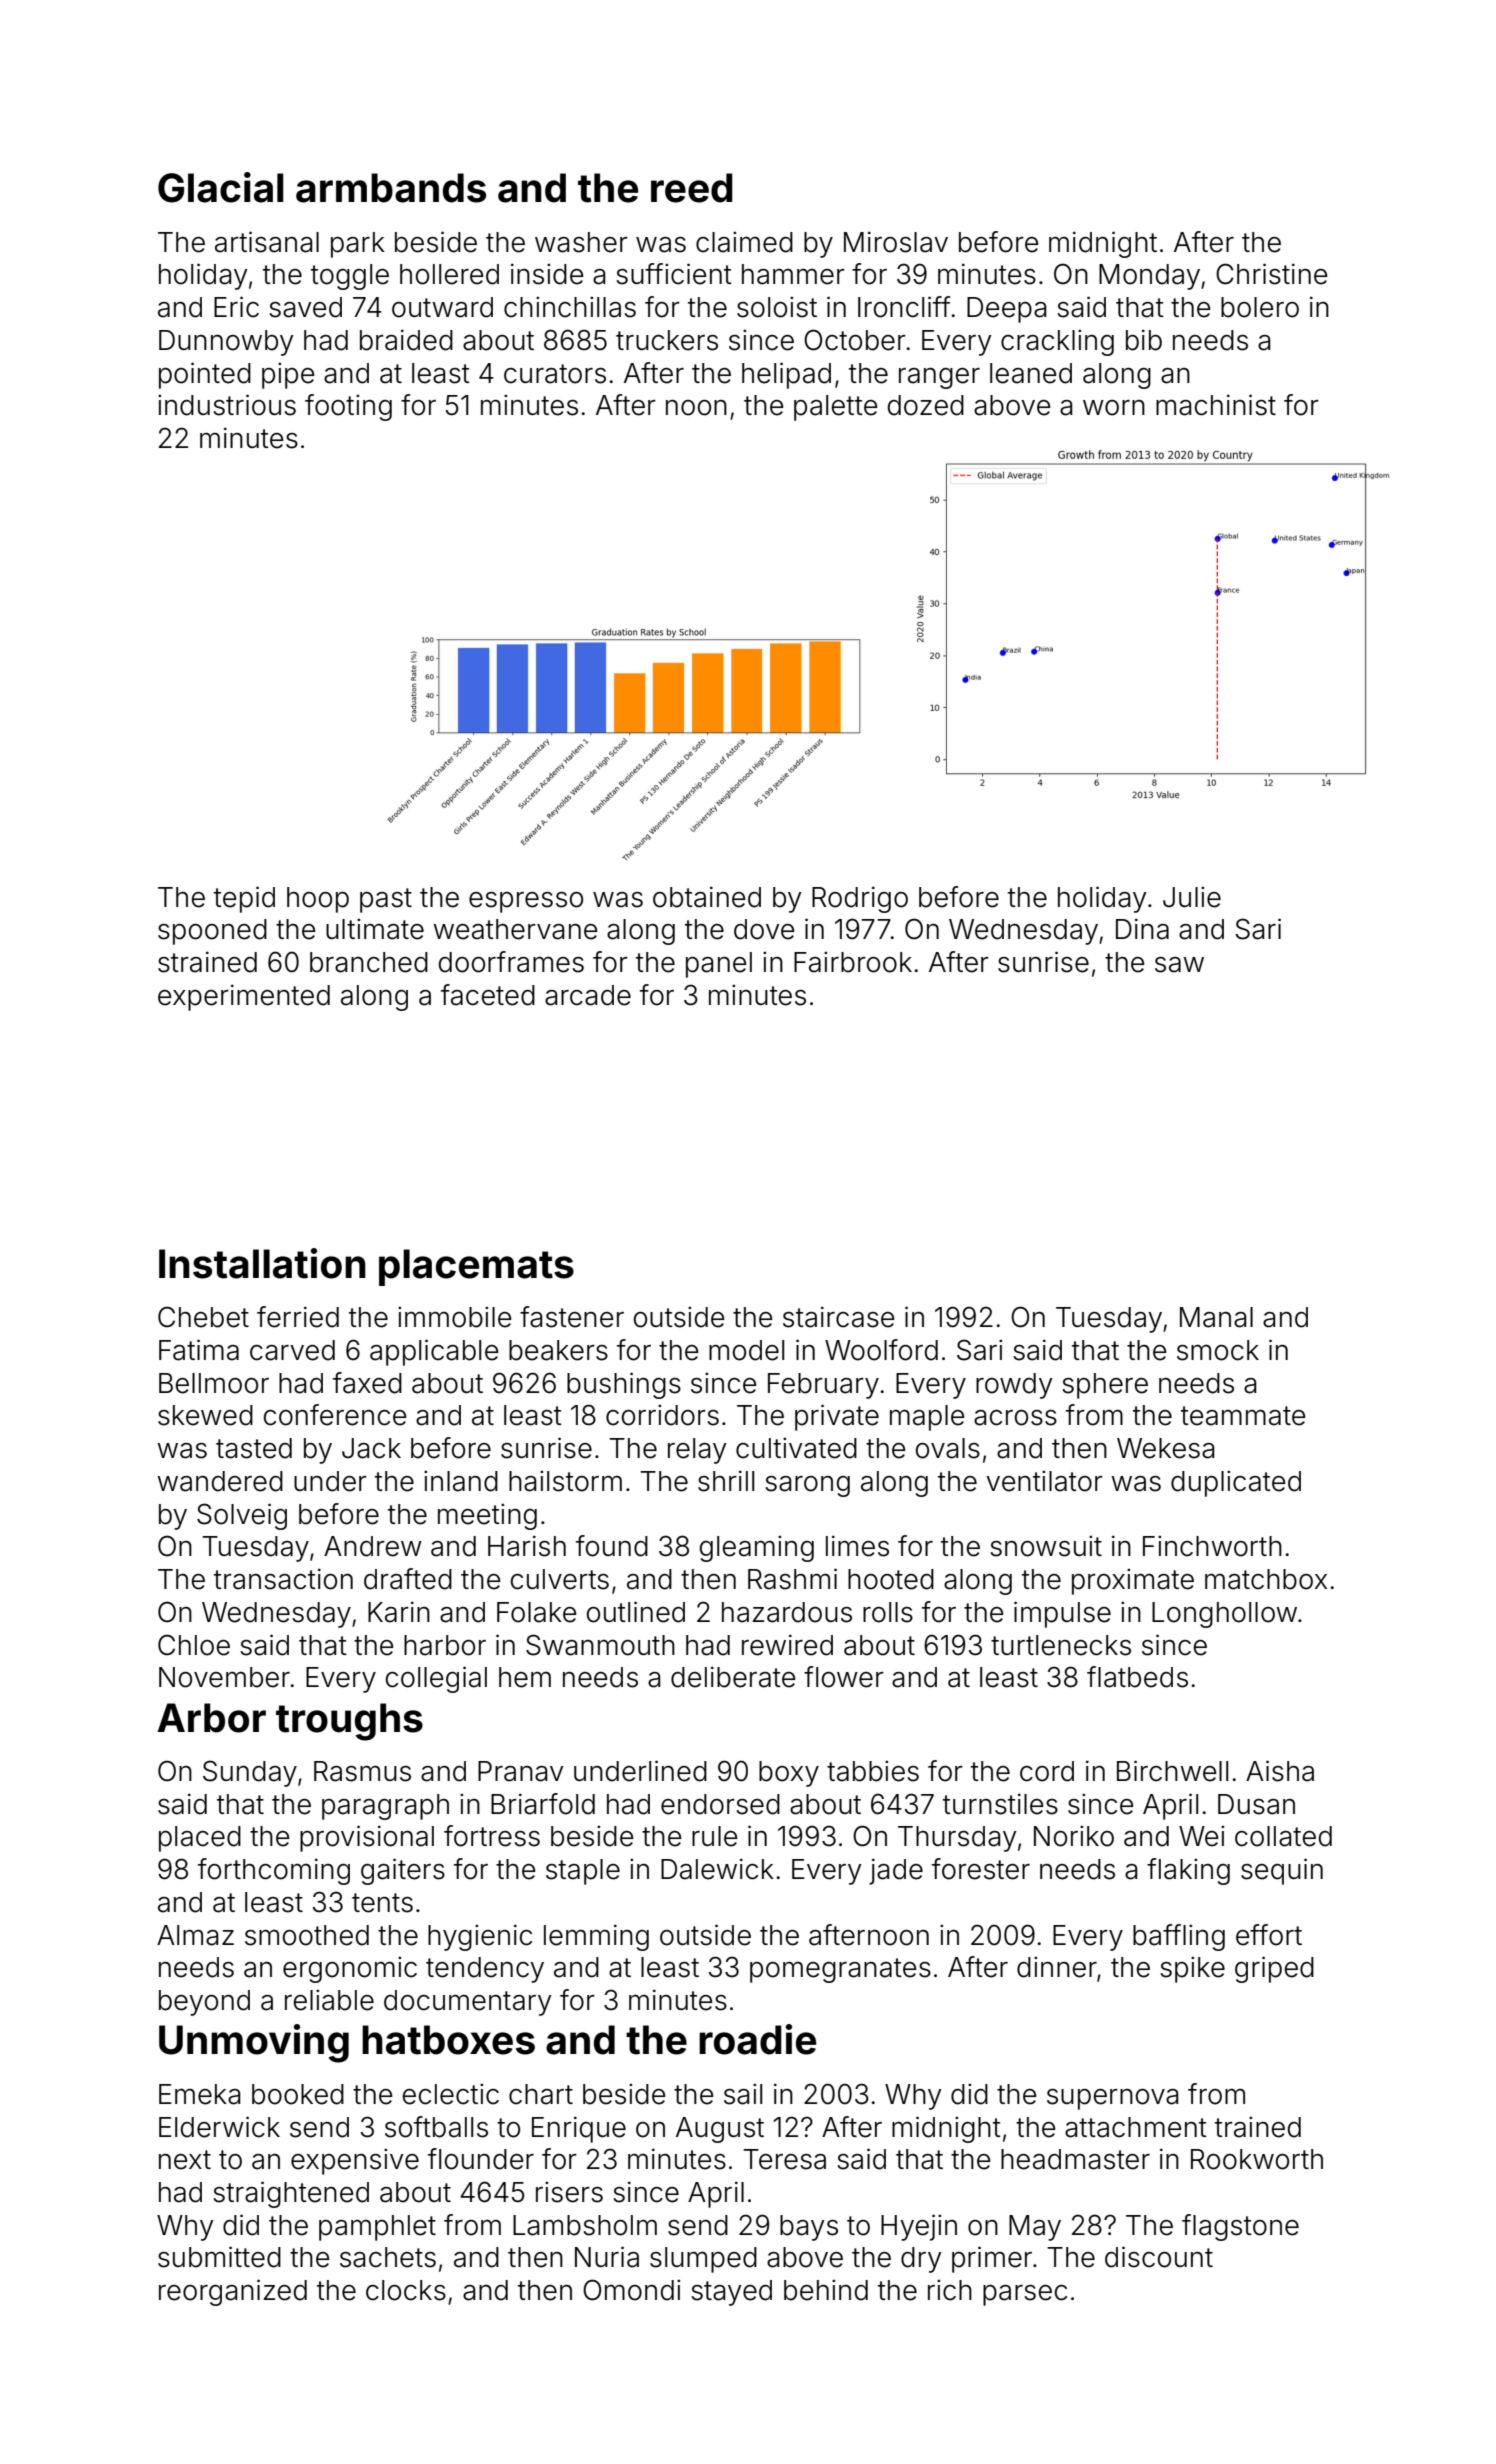 This page has width=1496, height=2464. I want to click on skewed, so click(205, 1415).
